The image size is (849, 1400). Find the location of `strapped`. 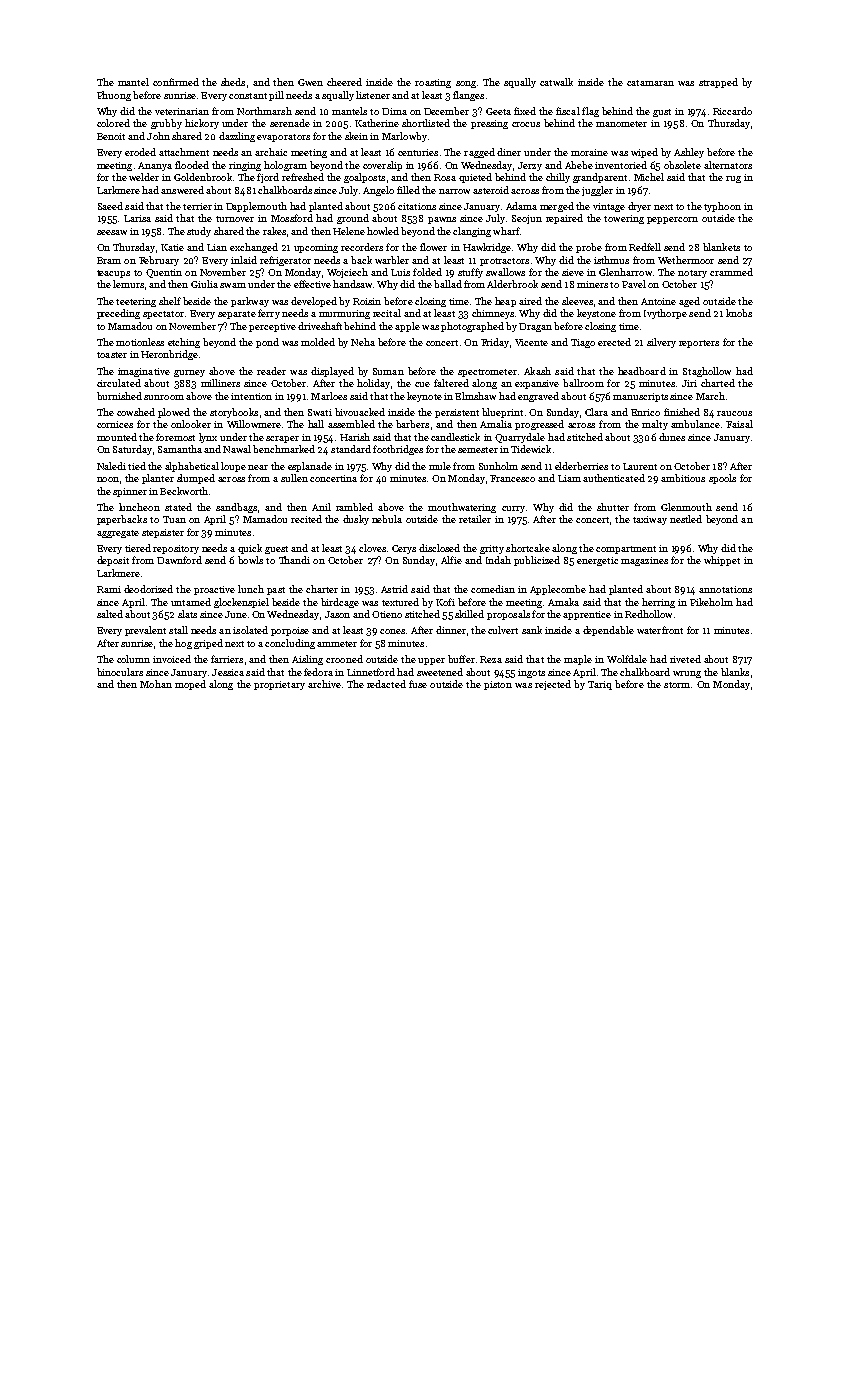

strapped is located at coordinates (718, 83).
